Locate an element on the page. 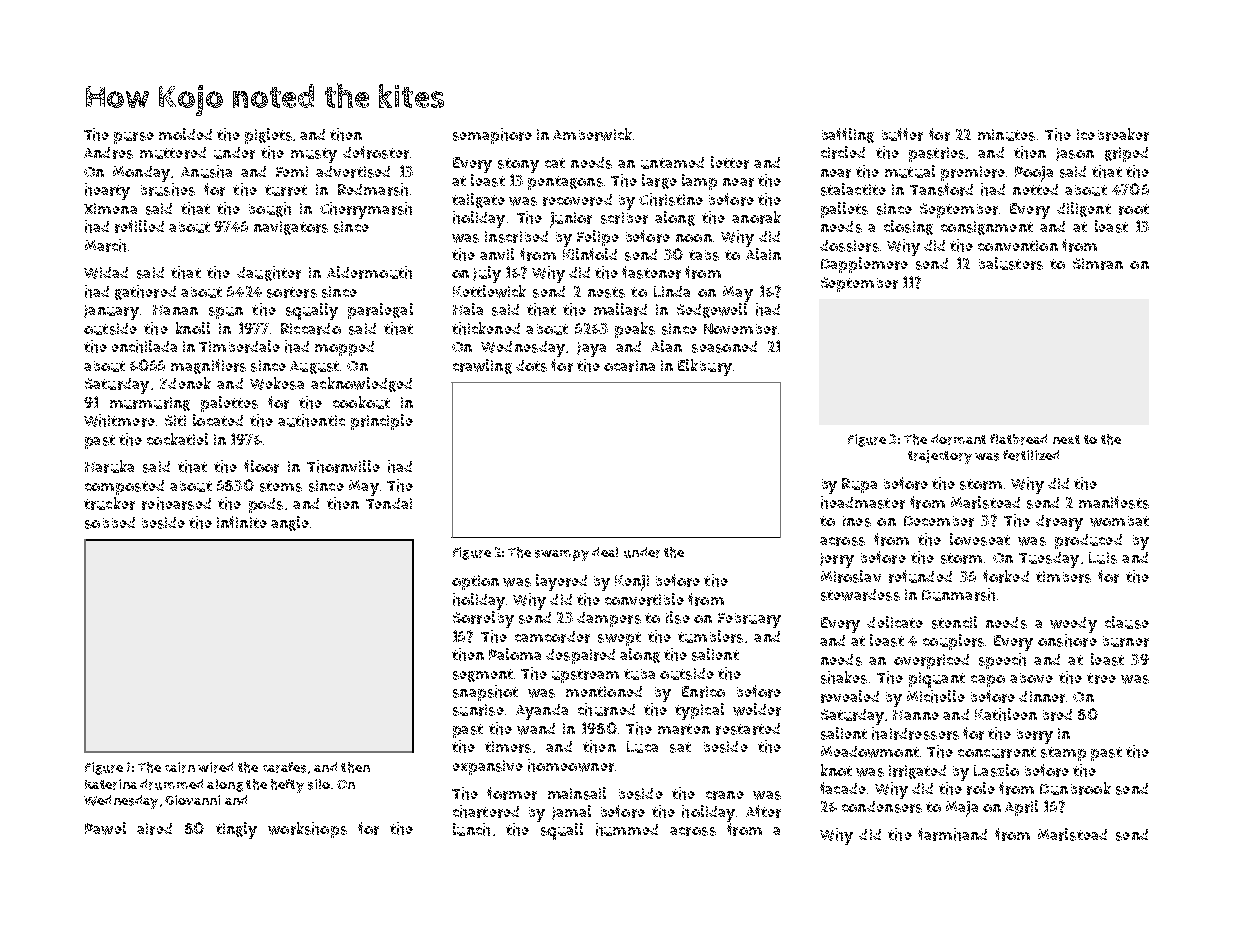  minutes is located at coordinates (1006, 135).
